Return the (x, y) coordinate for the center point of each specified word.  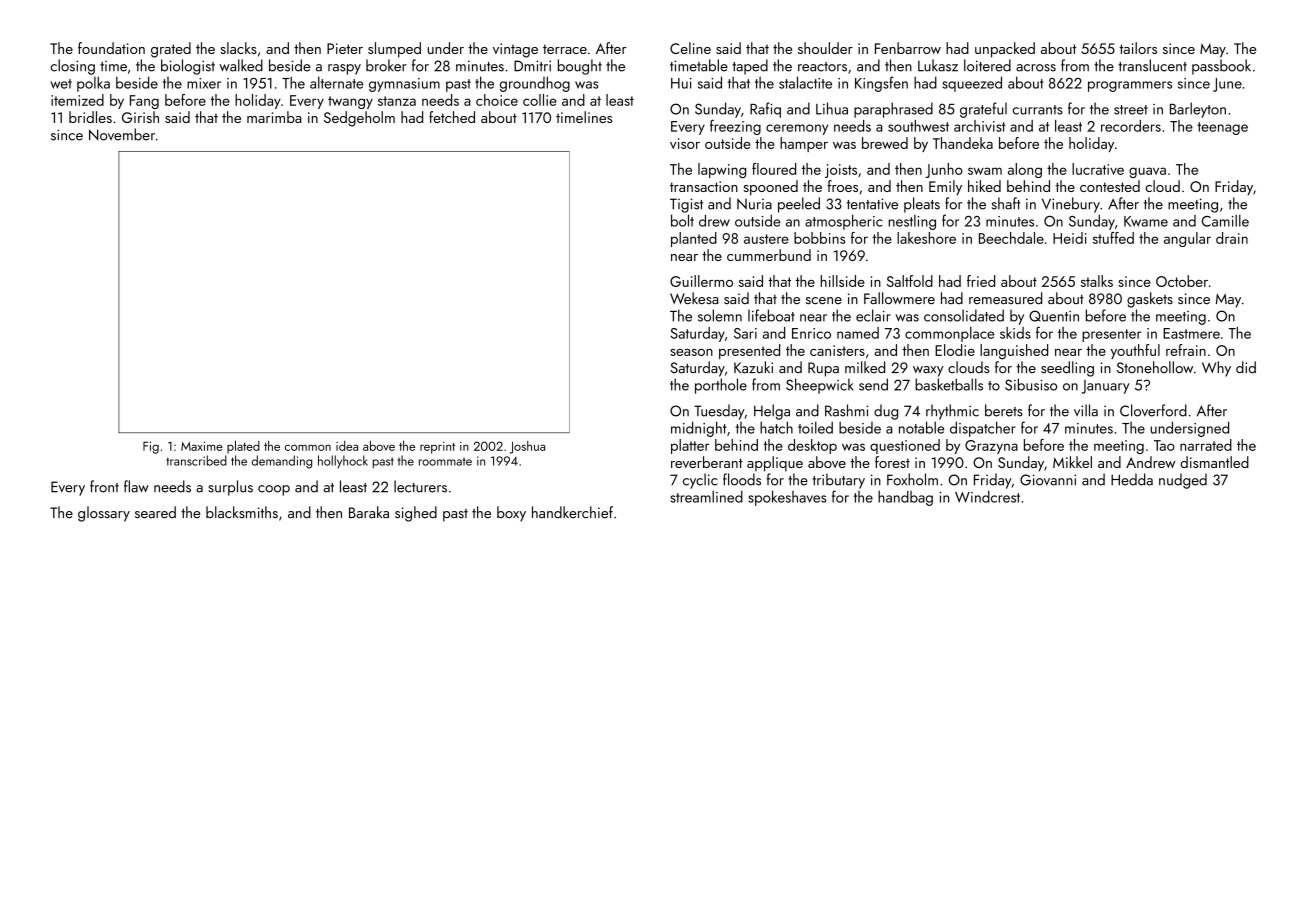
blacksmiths (242, 512)
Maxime (202, 446)
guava (1147, 172)
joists (841, 171)
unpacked (1005, 50)
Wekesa (694, 298)
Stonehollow (1155, 367)
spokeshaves (787, 498)
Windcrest (987, 496)
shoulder (825, 48)
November (122, 134)
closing (72, 67)
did (1246, 367)
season (691, 352)
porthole (721, 386)
